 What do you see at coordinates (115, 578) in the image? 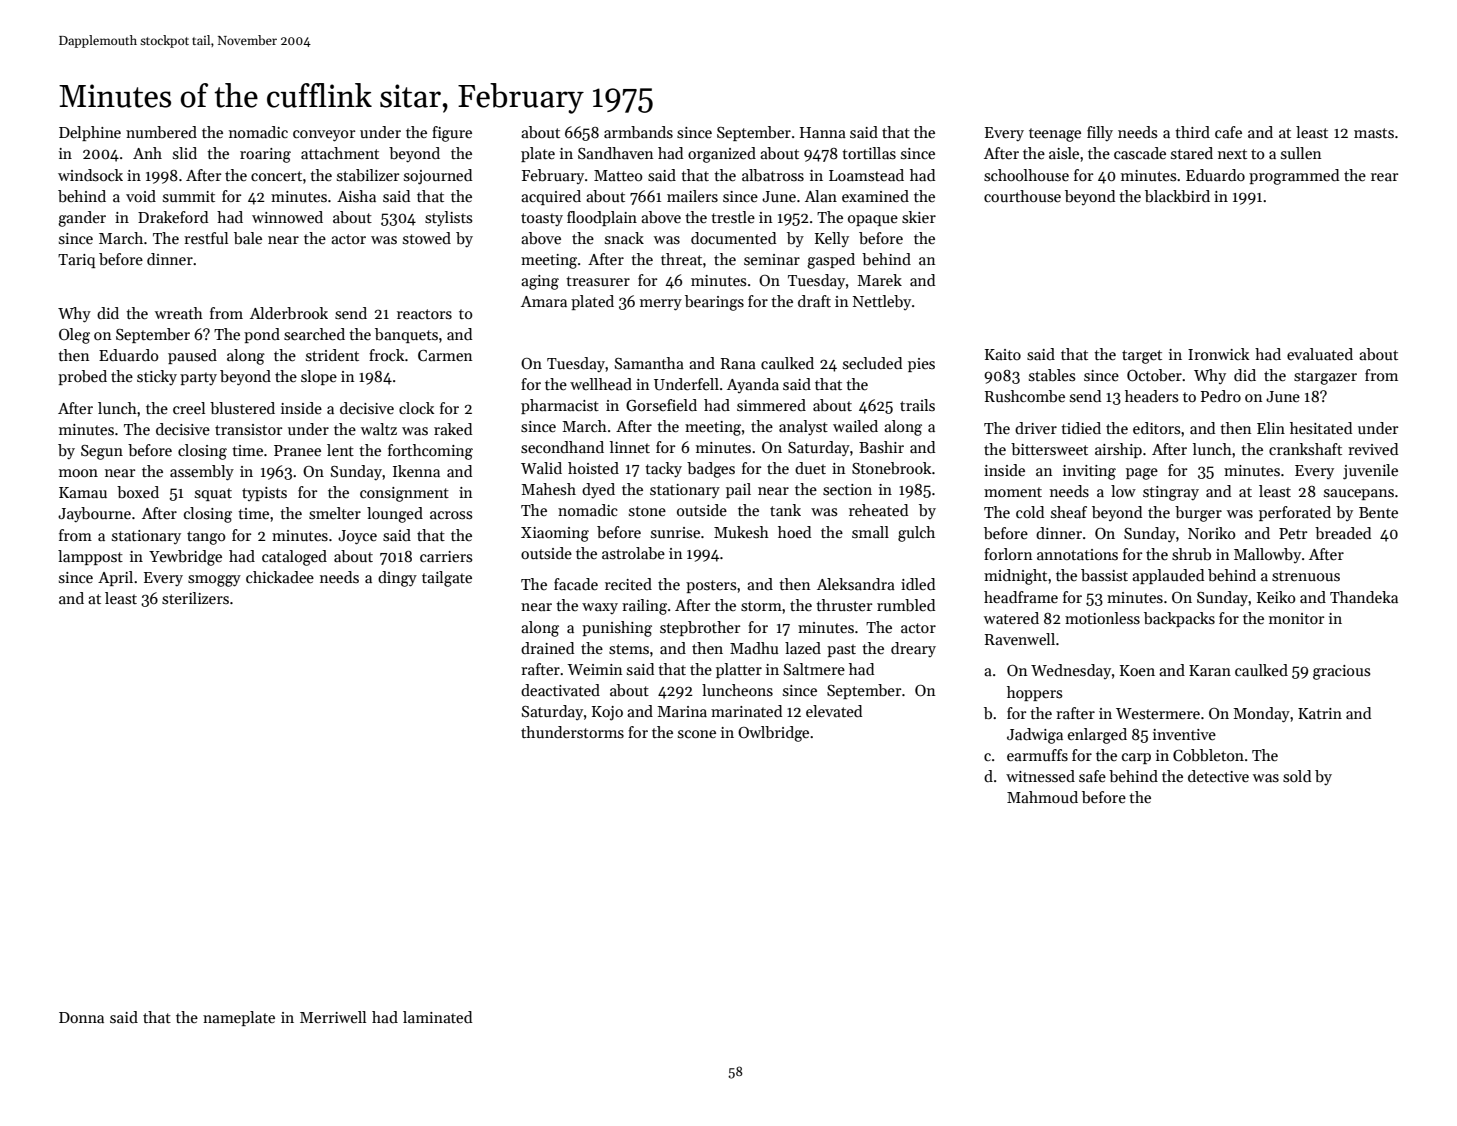
I see `April` at bounding box center [115, 578].
